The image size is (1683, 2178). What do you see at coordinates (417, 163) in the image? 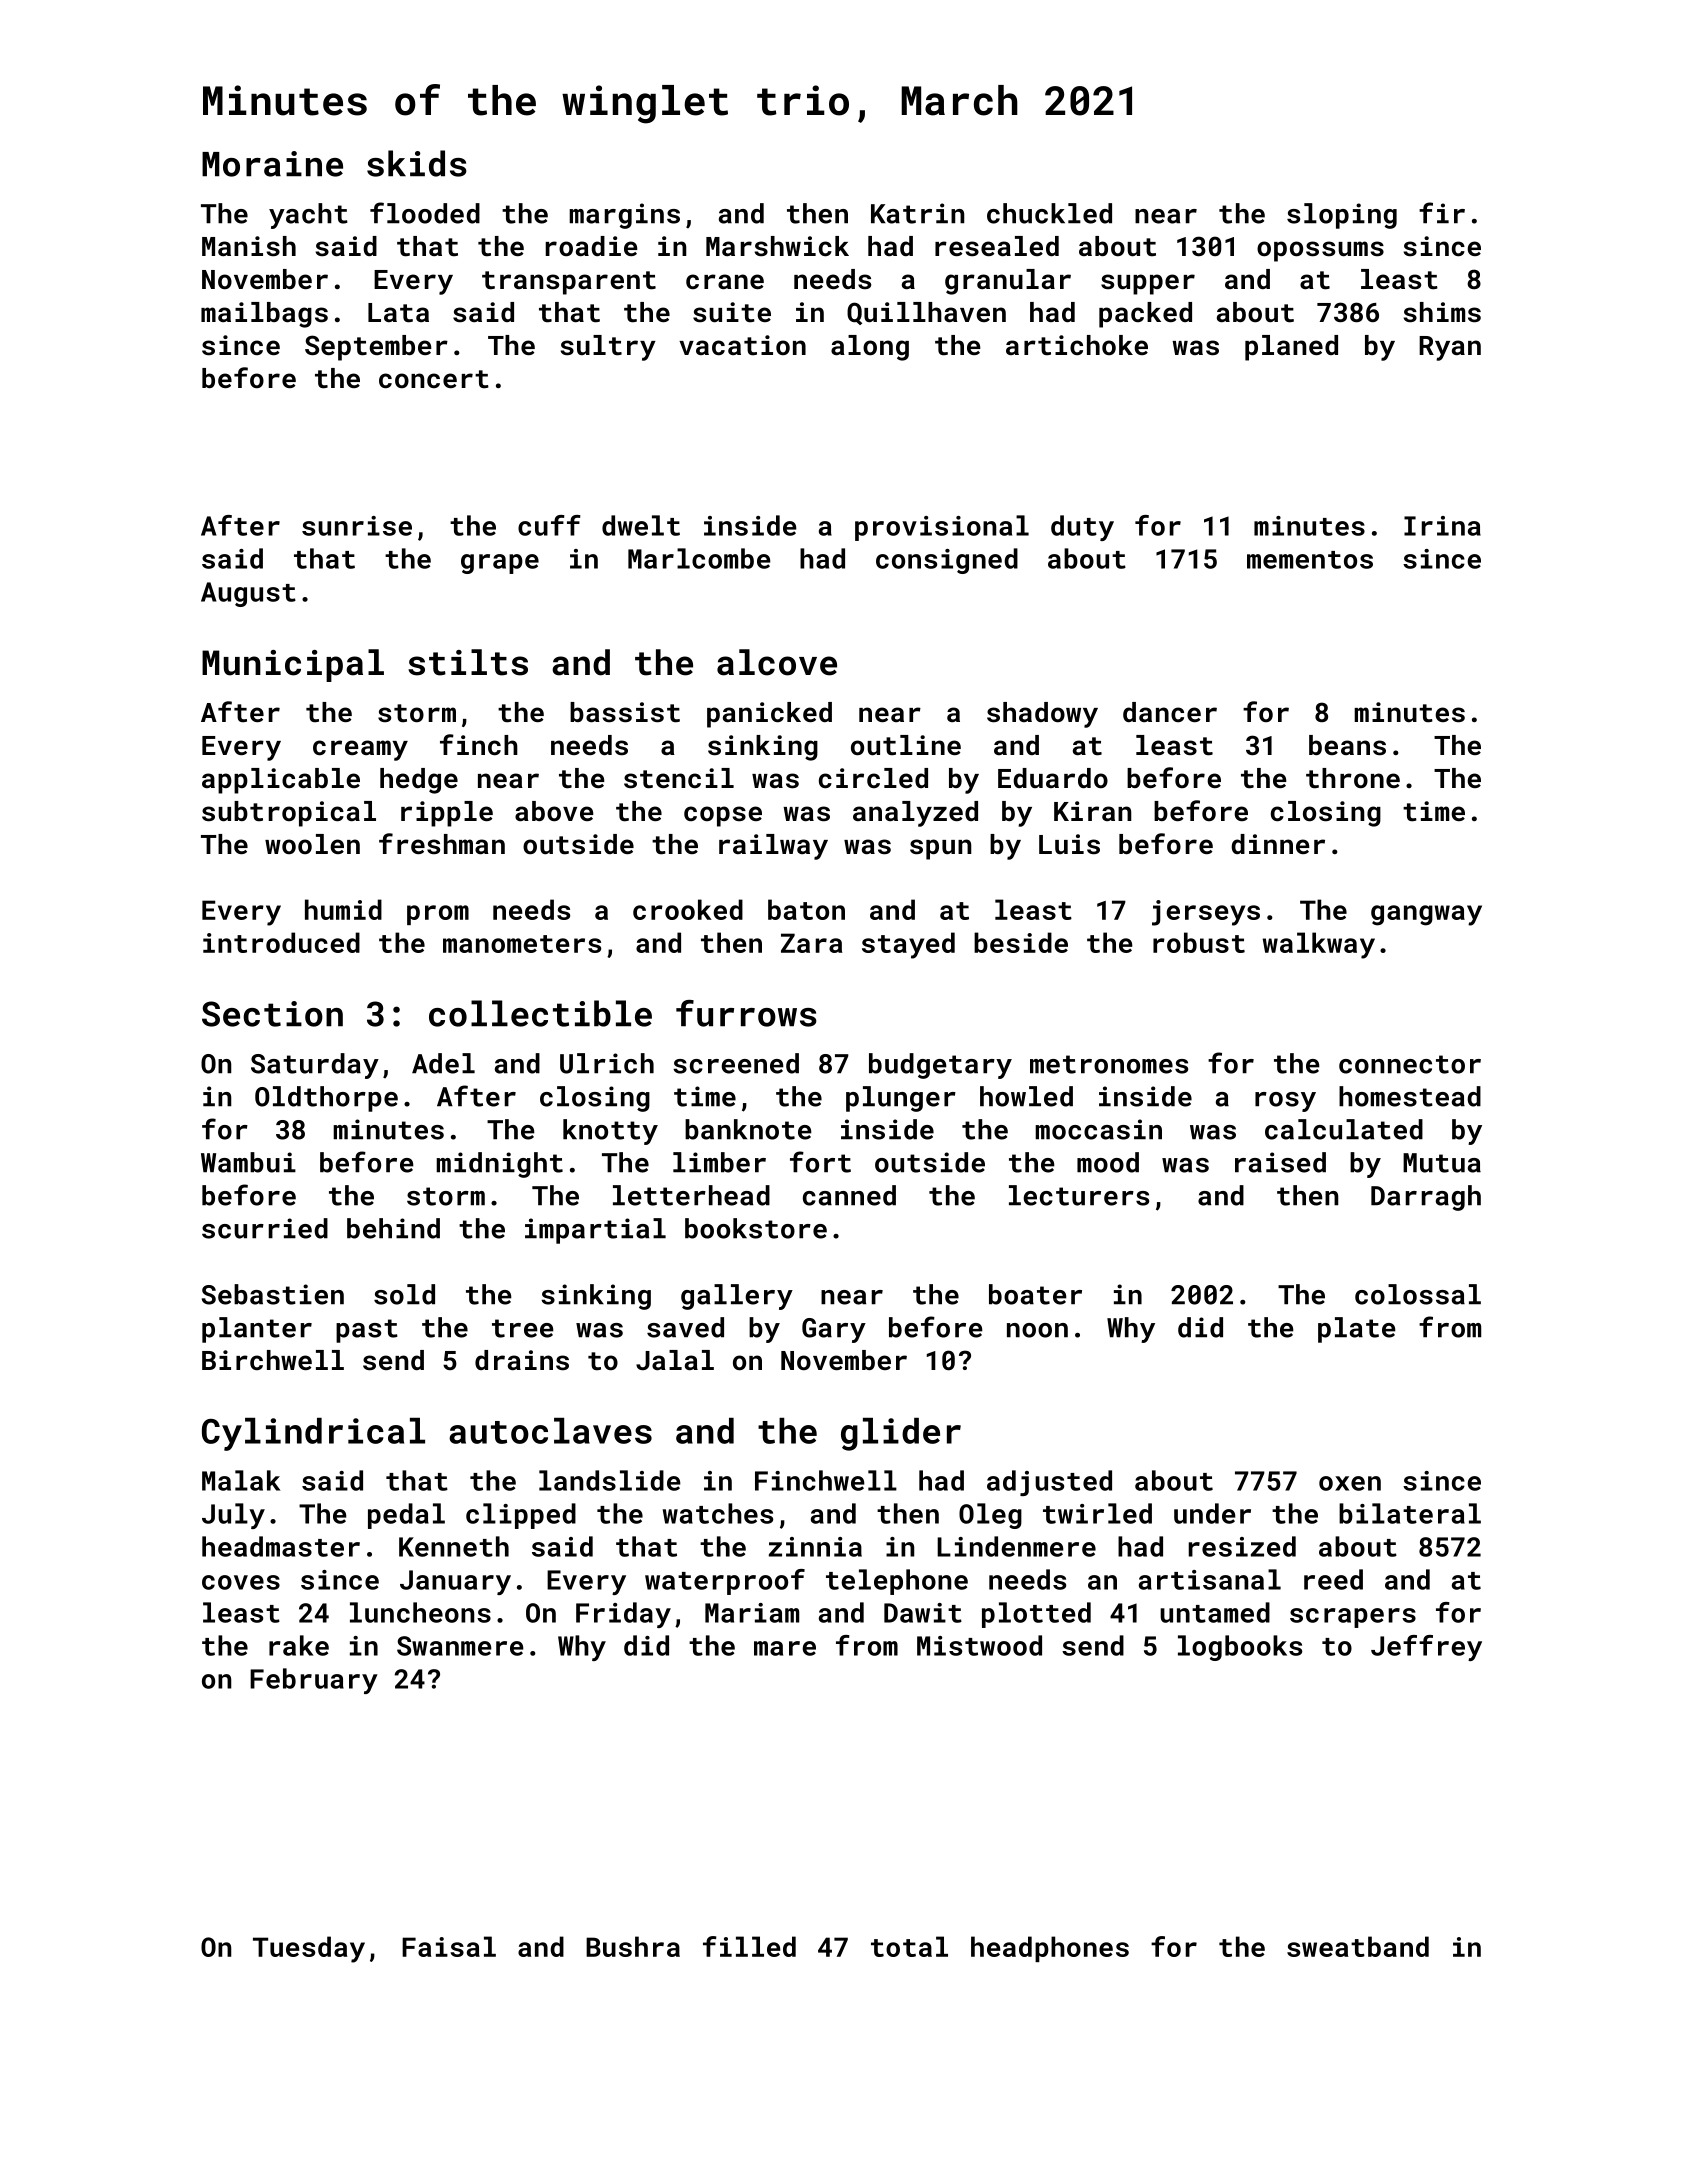
I see `skids` at bounding box center [417, 163].
